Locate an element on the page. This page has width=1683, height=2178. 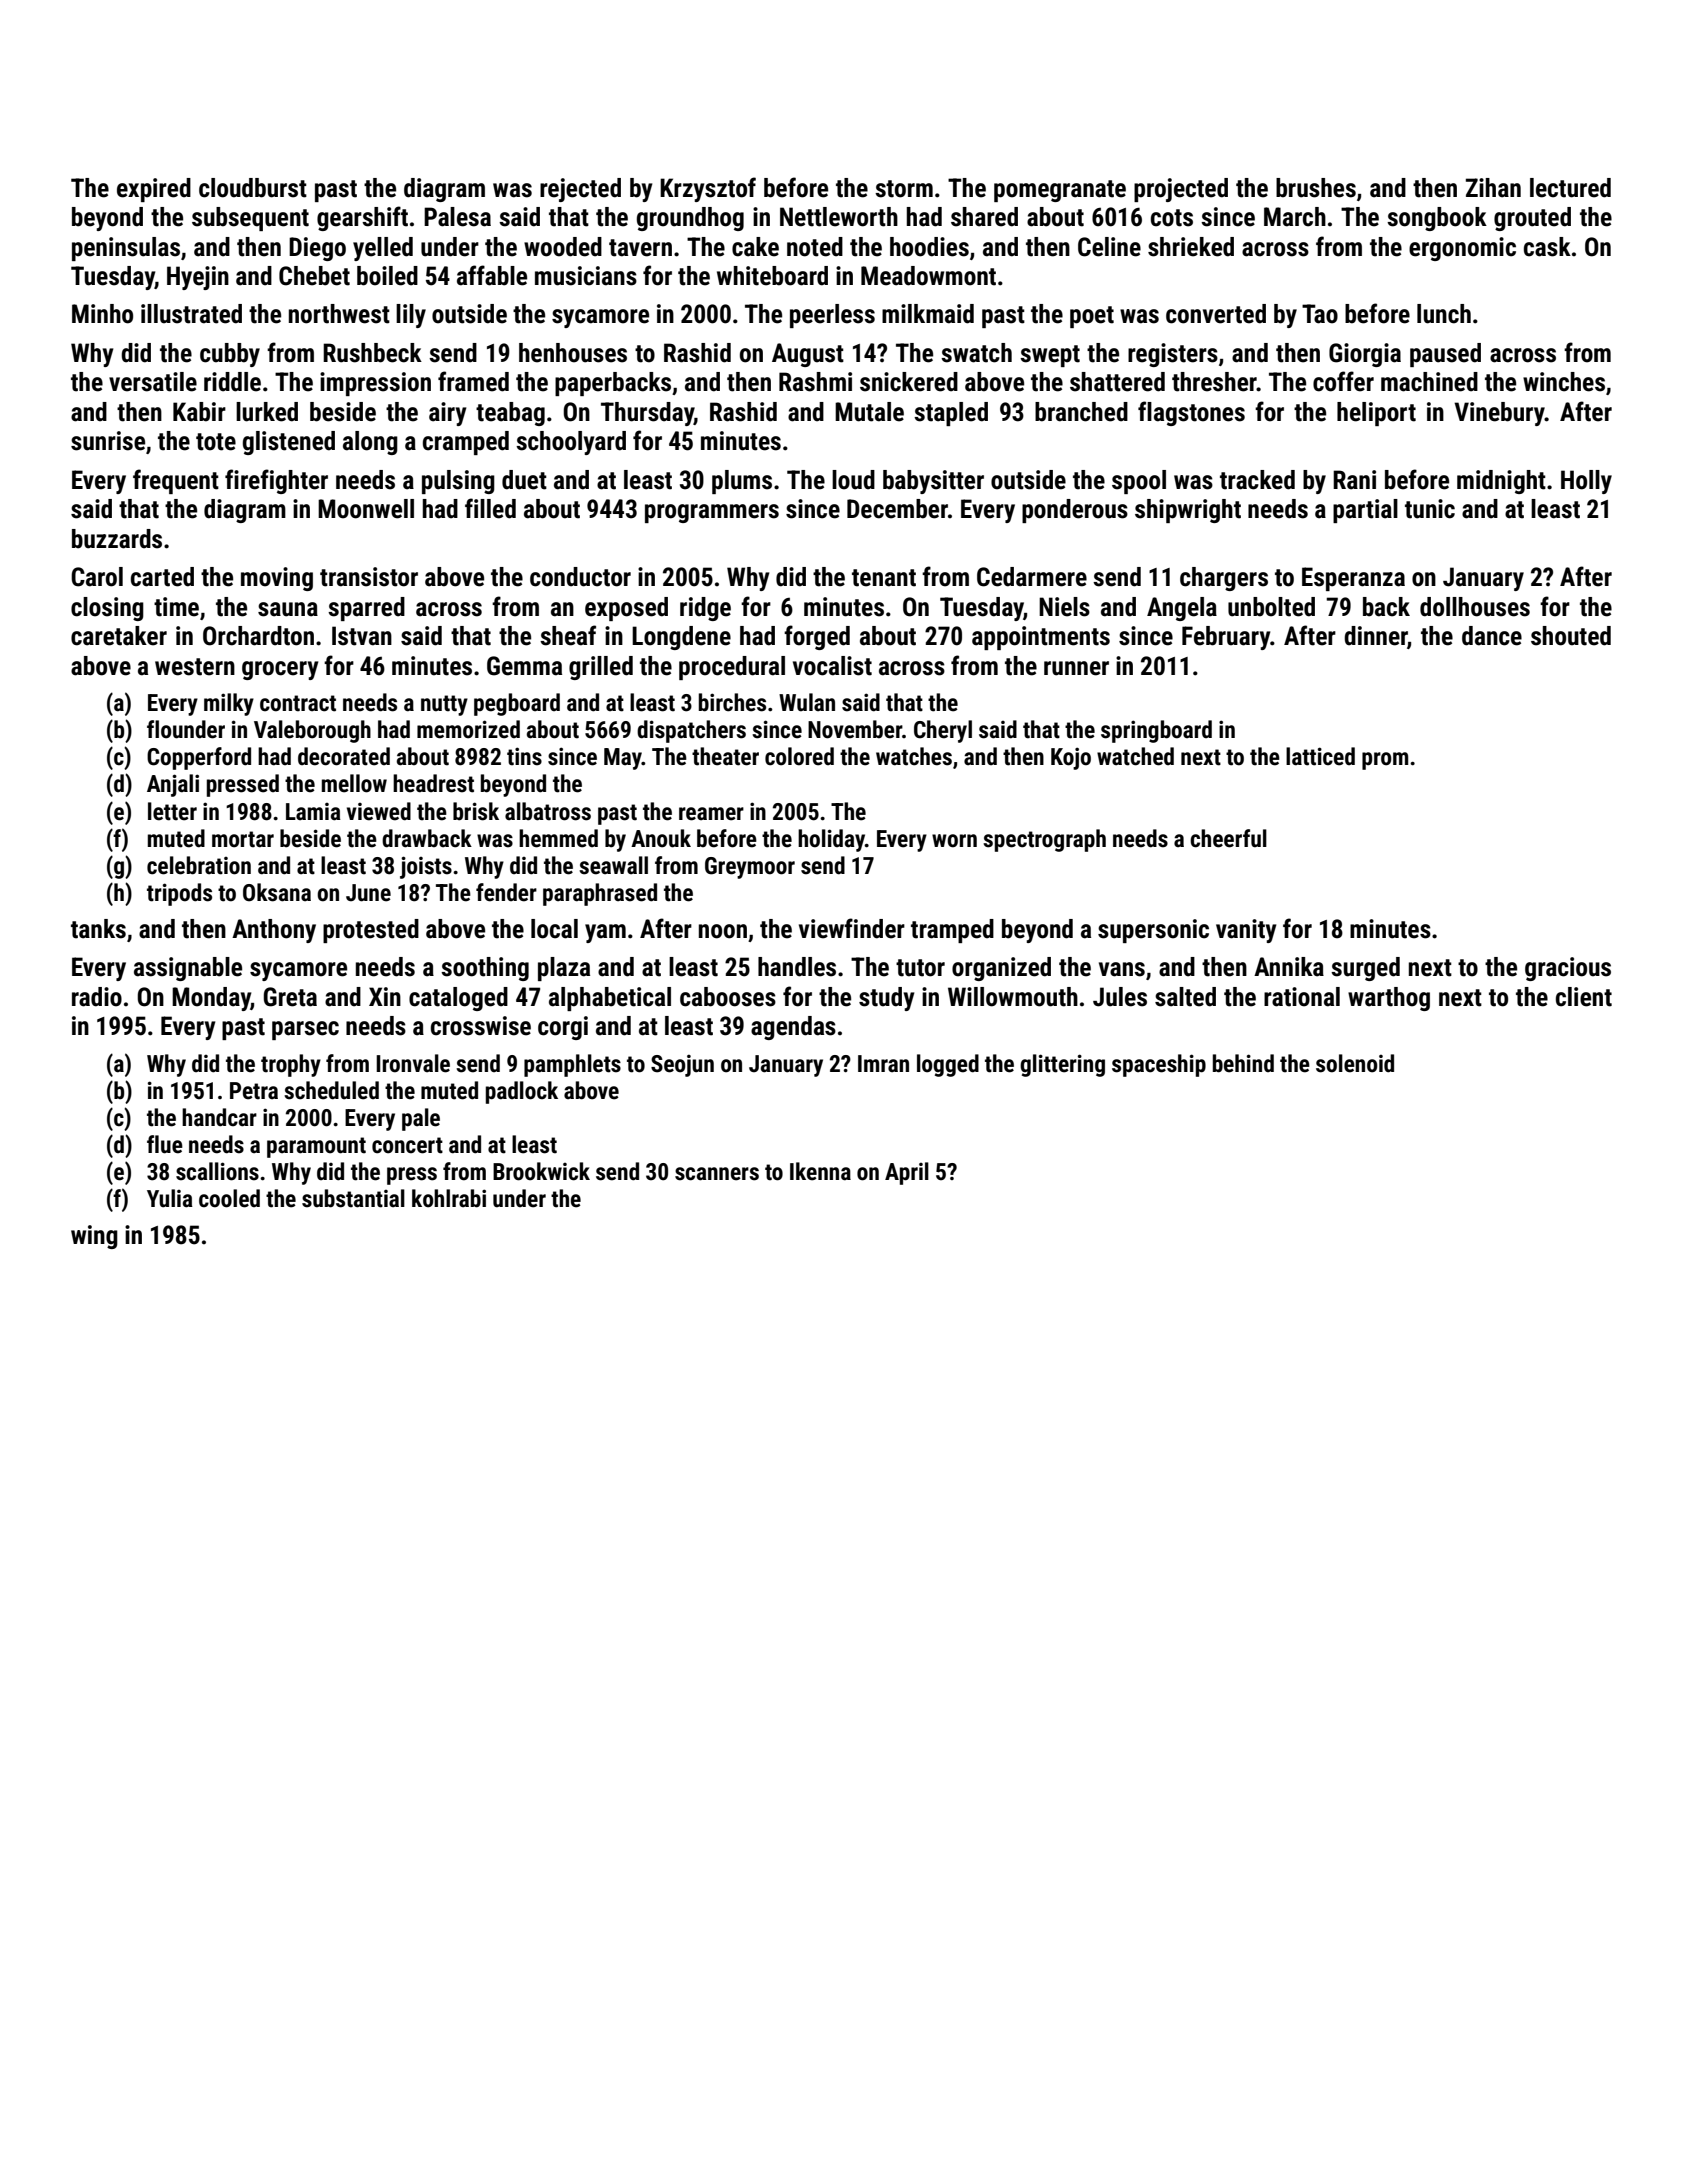
pomegranate is located at coordinates (1060, 191).
